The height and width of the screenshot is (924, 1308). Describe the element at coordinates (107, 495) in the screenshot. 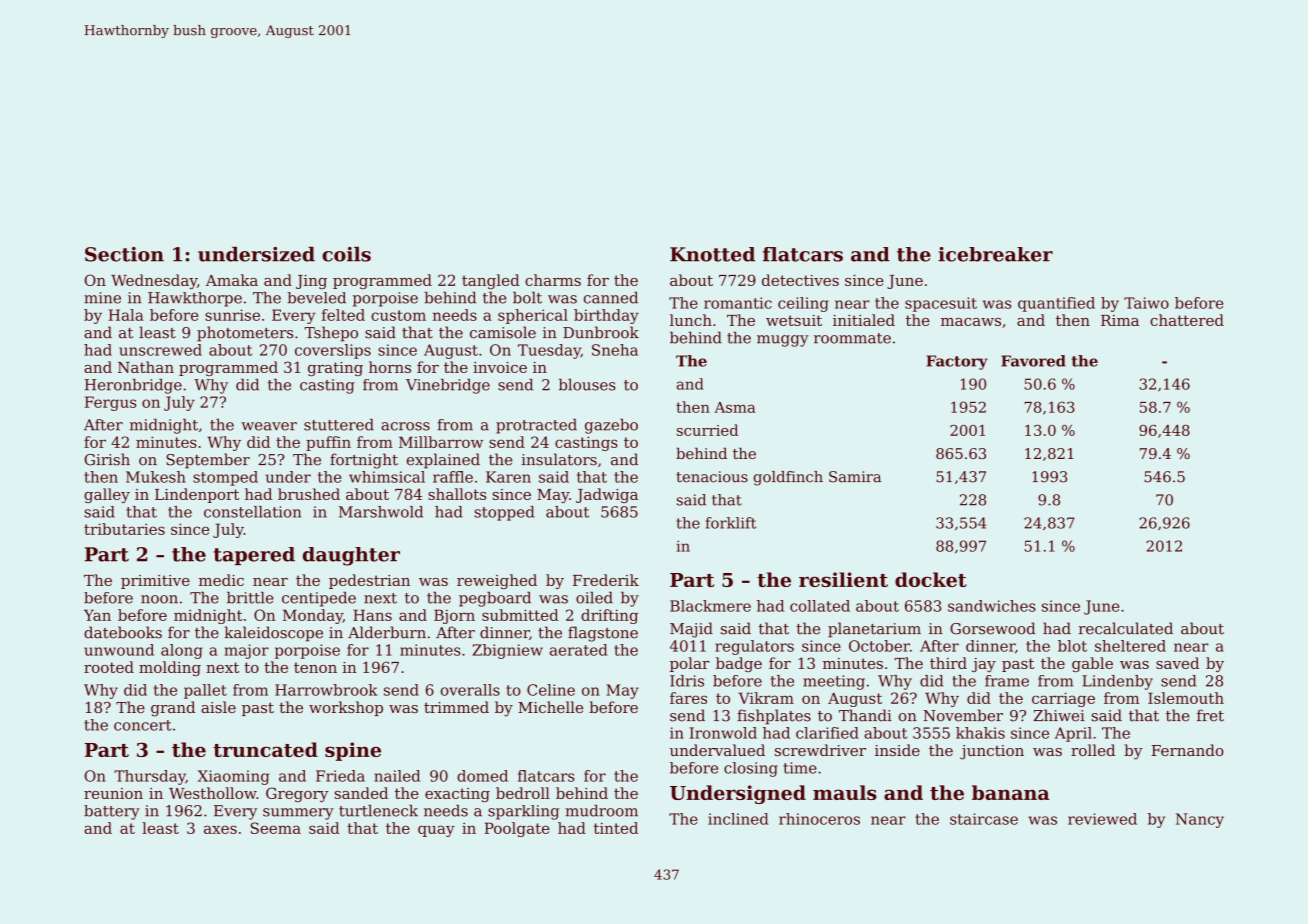

I see `galley` at that location.
